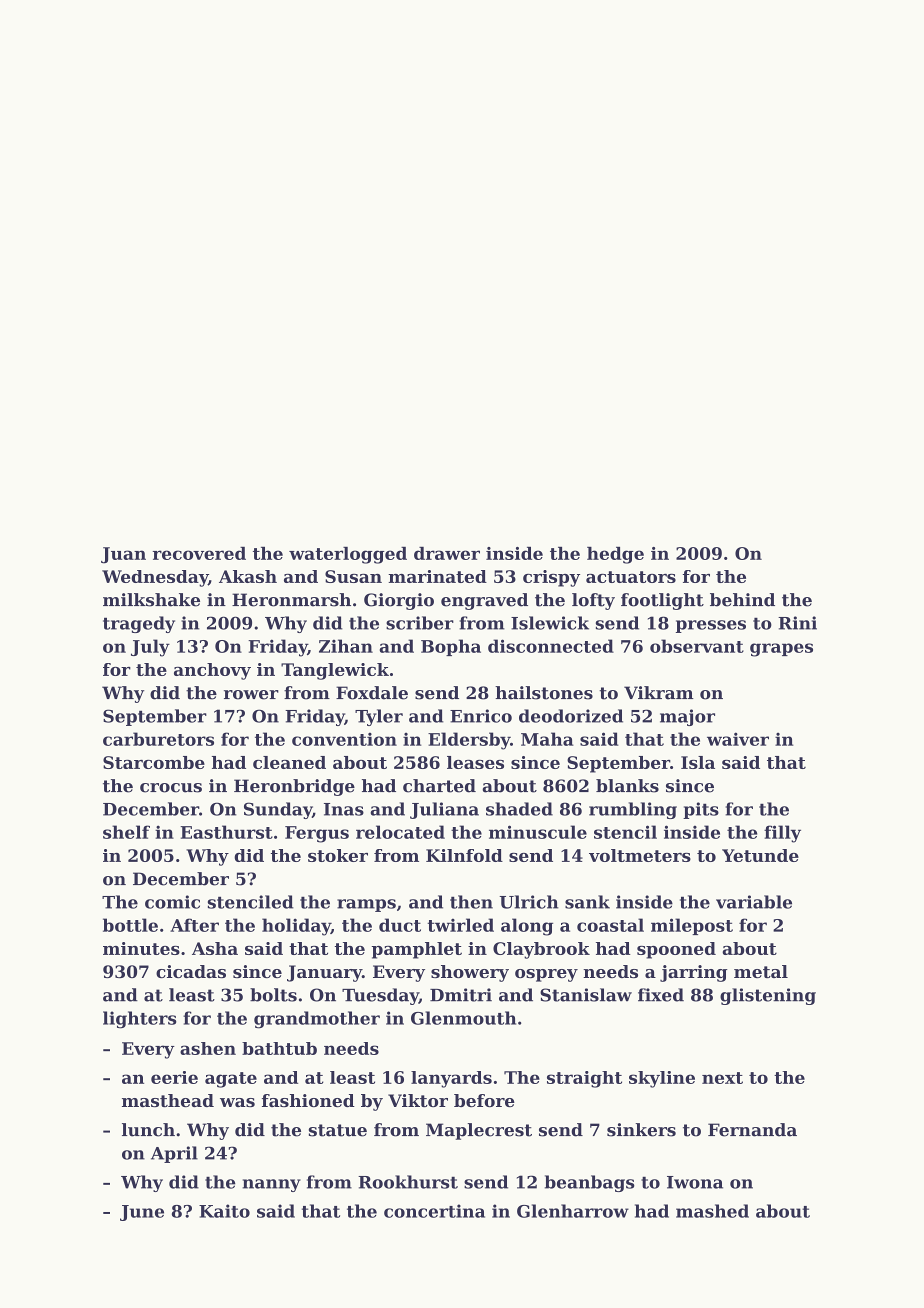 The width and height of the page is (924, 1308). Describe the element at coordinates (123, 555) in the page. I see `Juan` at that location.
